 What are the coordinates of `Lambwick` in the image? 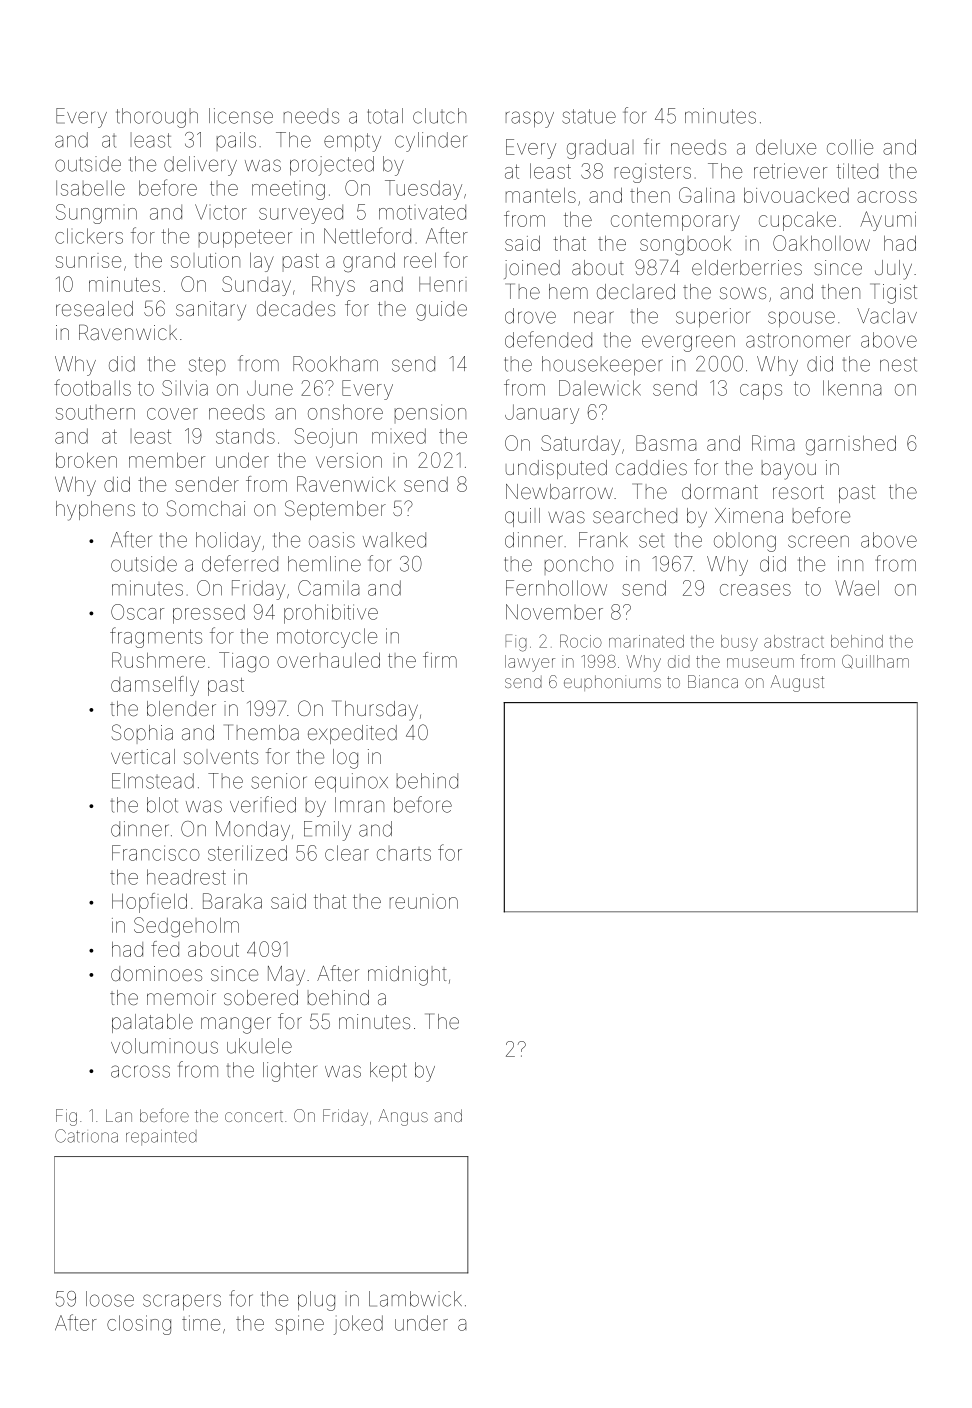 It's located at (415, 1299).
